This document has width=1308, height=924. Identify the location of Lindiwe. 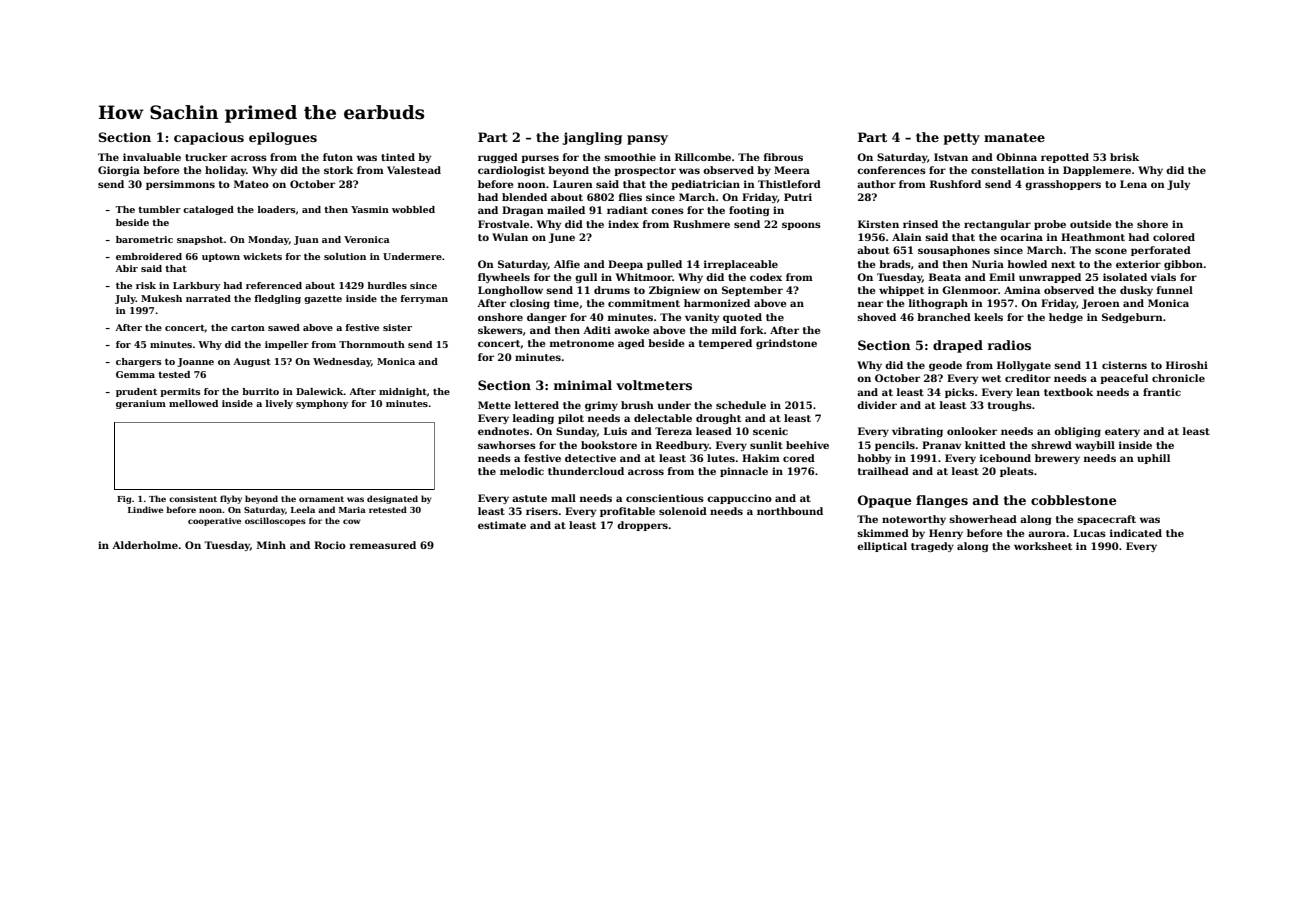
(146, 509).
